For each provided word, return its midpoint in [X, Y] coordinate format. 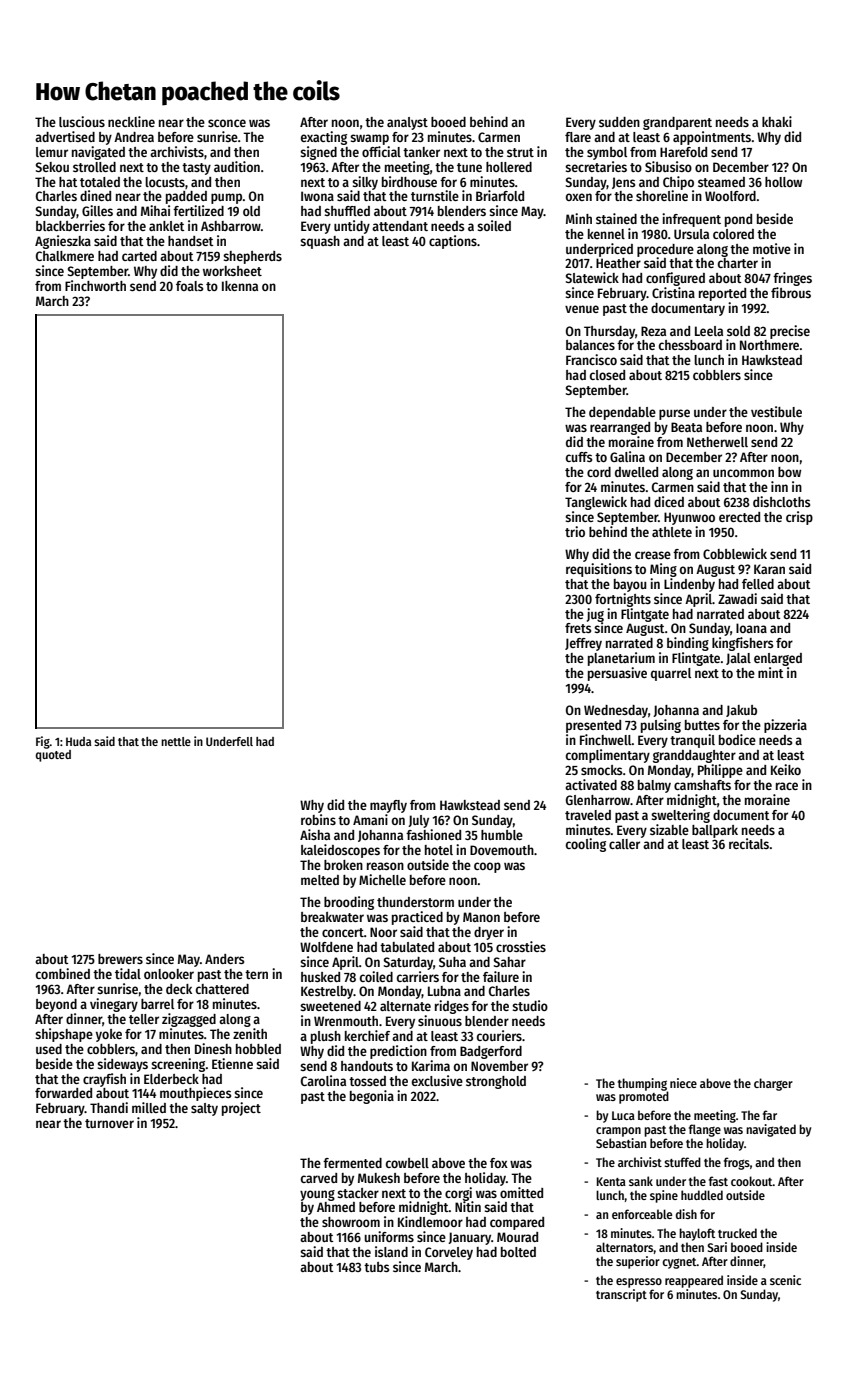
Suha [452, 962]
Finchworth [95, 285]
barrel [157, 1004]
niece [683, 1083]
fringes [792, 279]
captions [453, 242]
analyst [407, 123]
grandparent [677, 123]
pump [226, 198]
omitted [521, 1192]
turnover [109, 1123]
